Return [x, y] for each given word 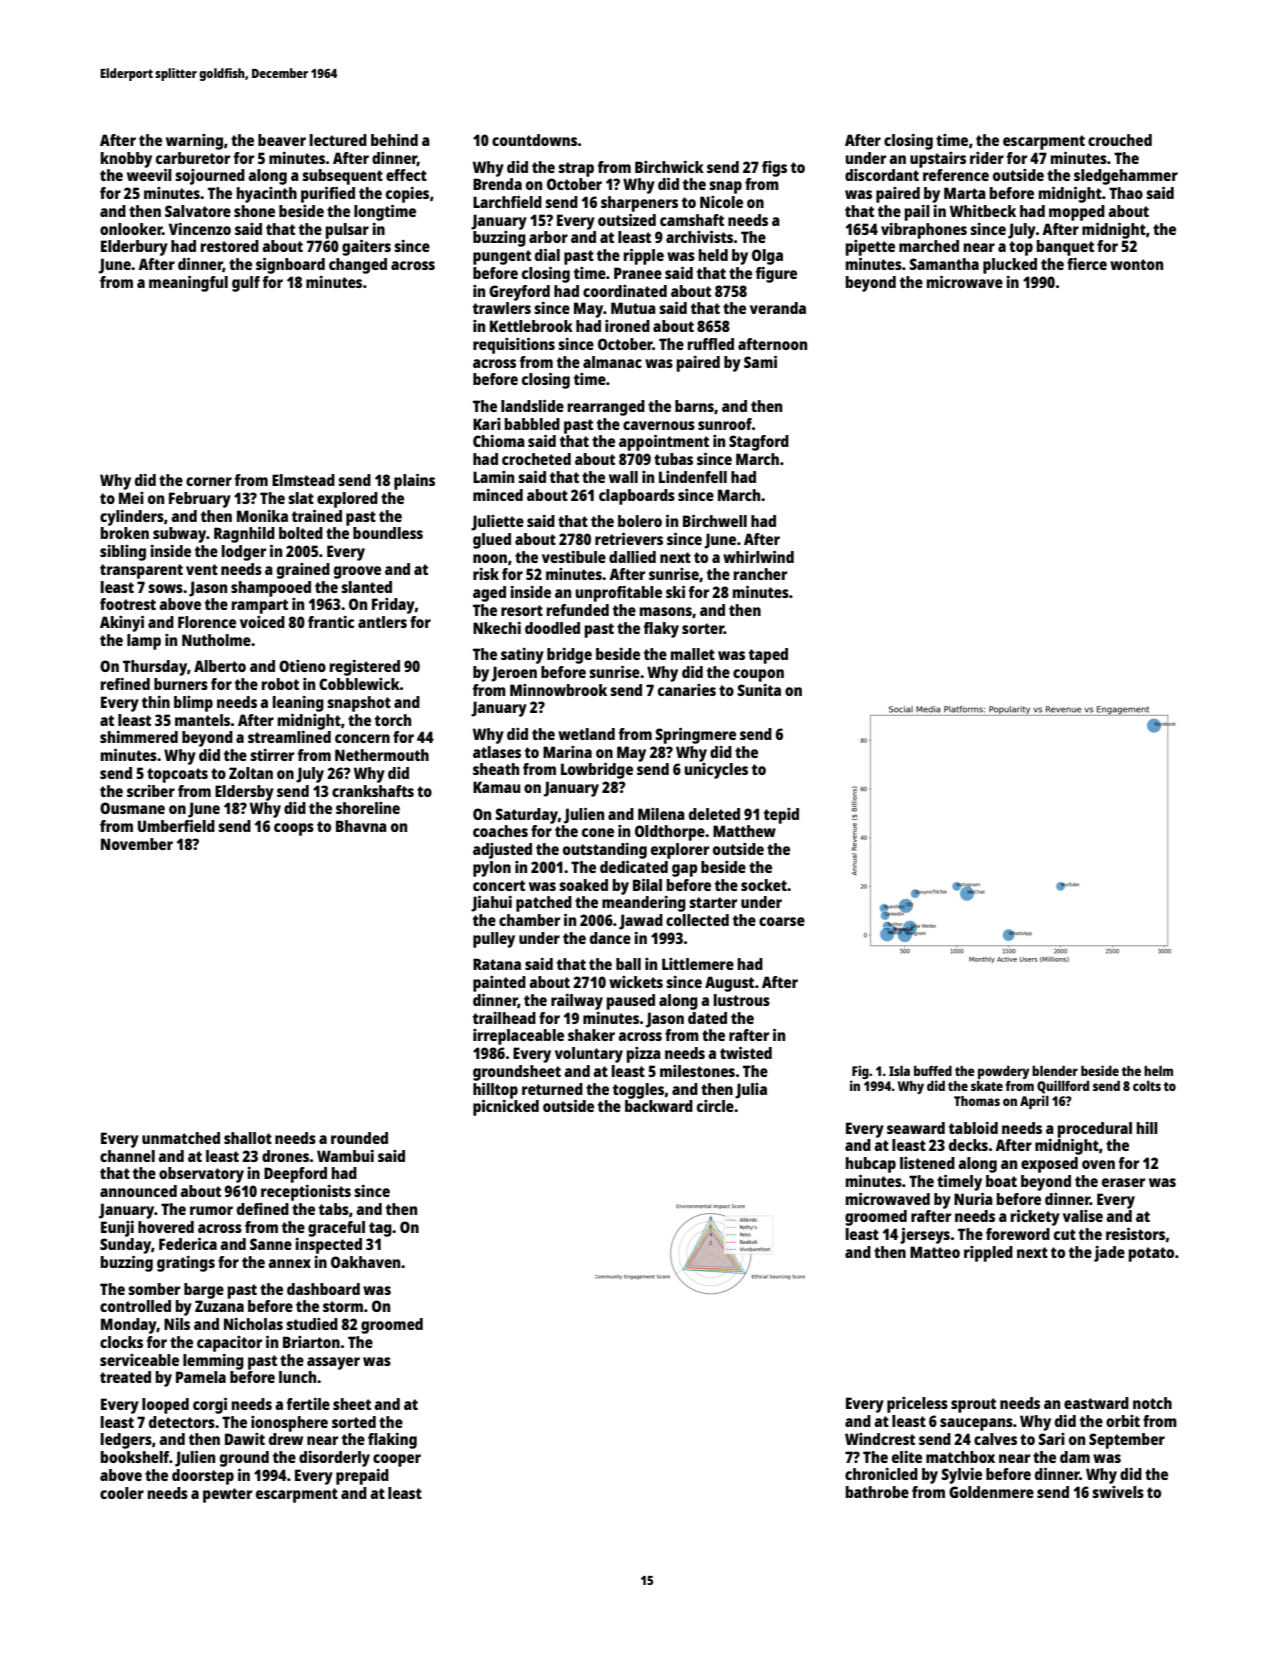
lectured [338, 140]
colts [1147, 1086]
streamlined [289, 737]
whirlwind [758, 557]
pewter [227, 1495]
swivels [1118, 1492]
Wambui [345, 1156]
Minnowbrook [558, 690]
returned [552, 1089]
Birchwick [669, 167]
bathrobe [877, 1492]
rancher [760, 574]
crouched [1120, 140]
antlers [382, 622]
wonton [1136, 264]
